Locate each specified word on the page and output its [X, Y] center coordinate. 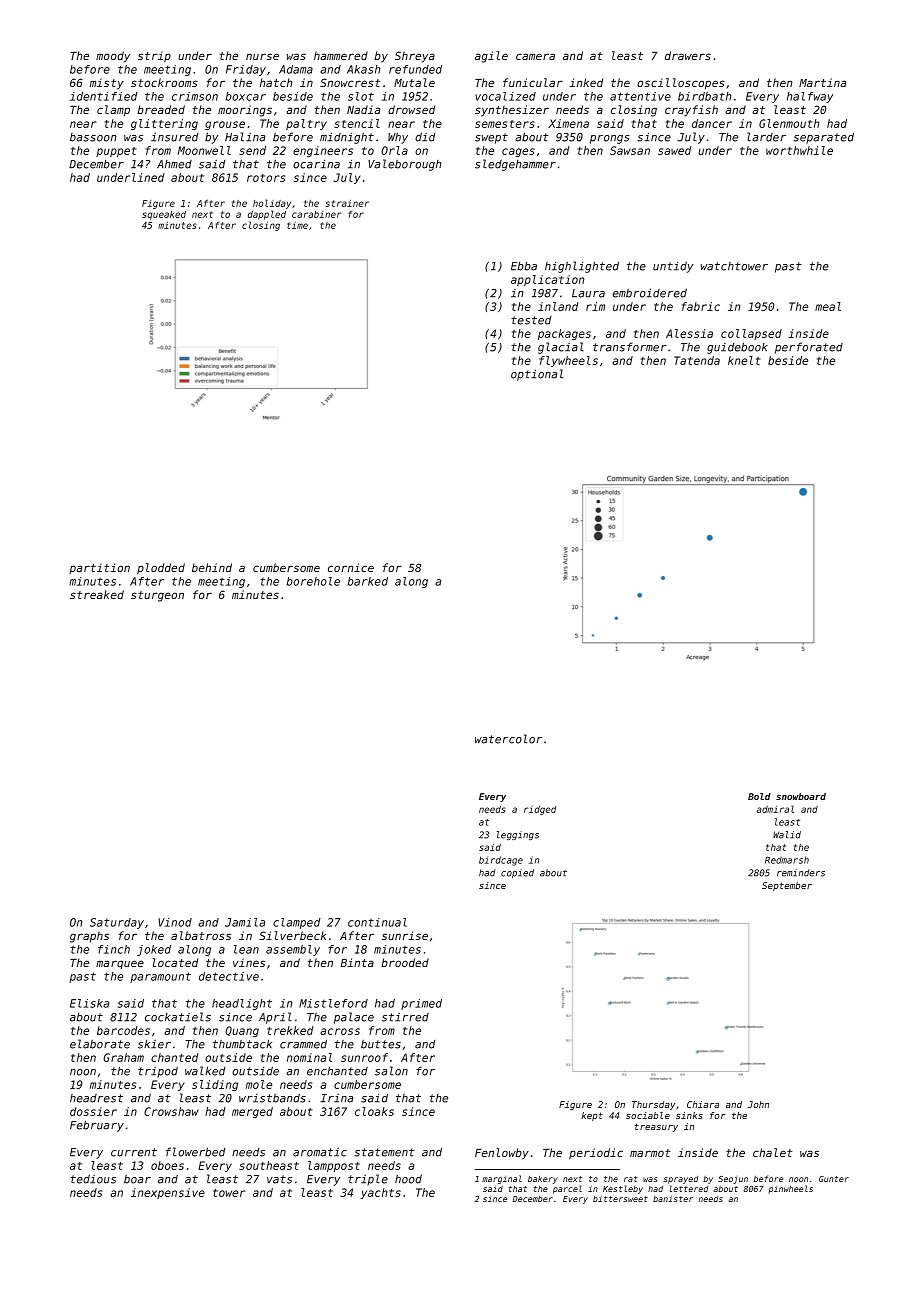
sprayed [681, 1180]
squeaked [164, 215]
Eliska [89, 1003]
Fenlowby [502, 1154]
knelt [744, 360]
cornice [351, 567]
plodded [161, 569]
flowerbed [195, 1152]
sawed [674, 150]
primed [421, 1004]
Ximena [568, 123]
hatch [276, 82]
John [758, 1104]
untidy [673, 267]
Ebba [524, 266]
